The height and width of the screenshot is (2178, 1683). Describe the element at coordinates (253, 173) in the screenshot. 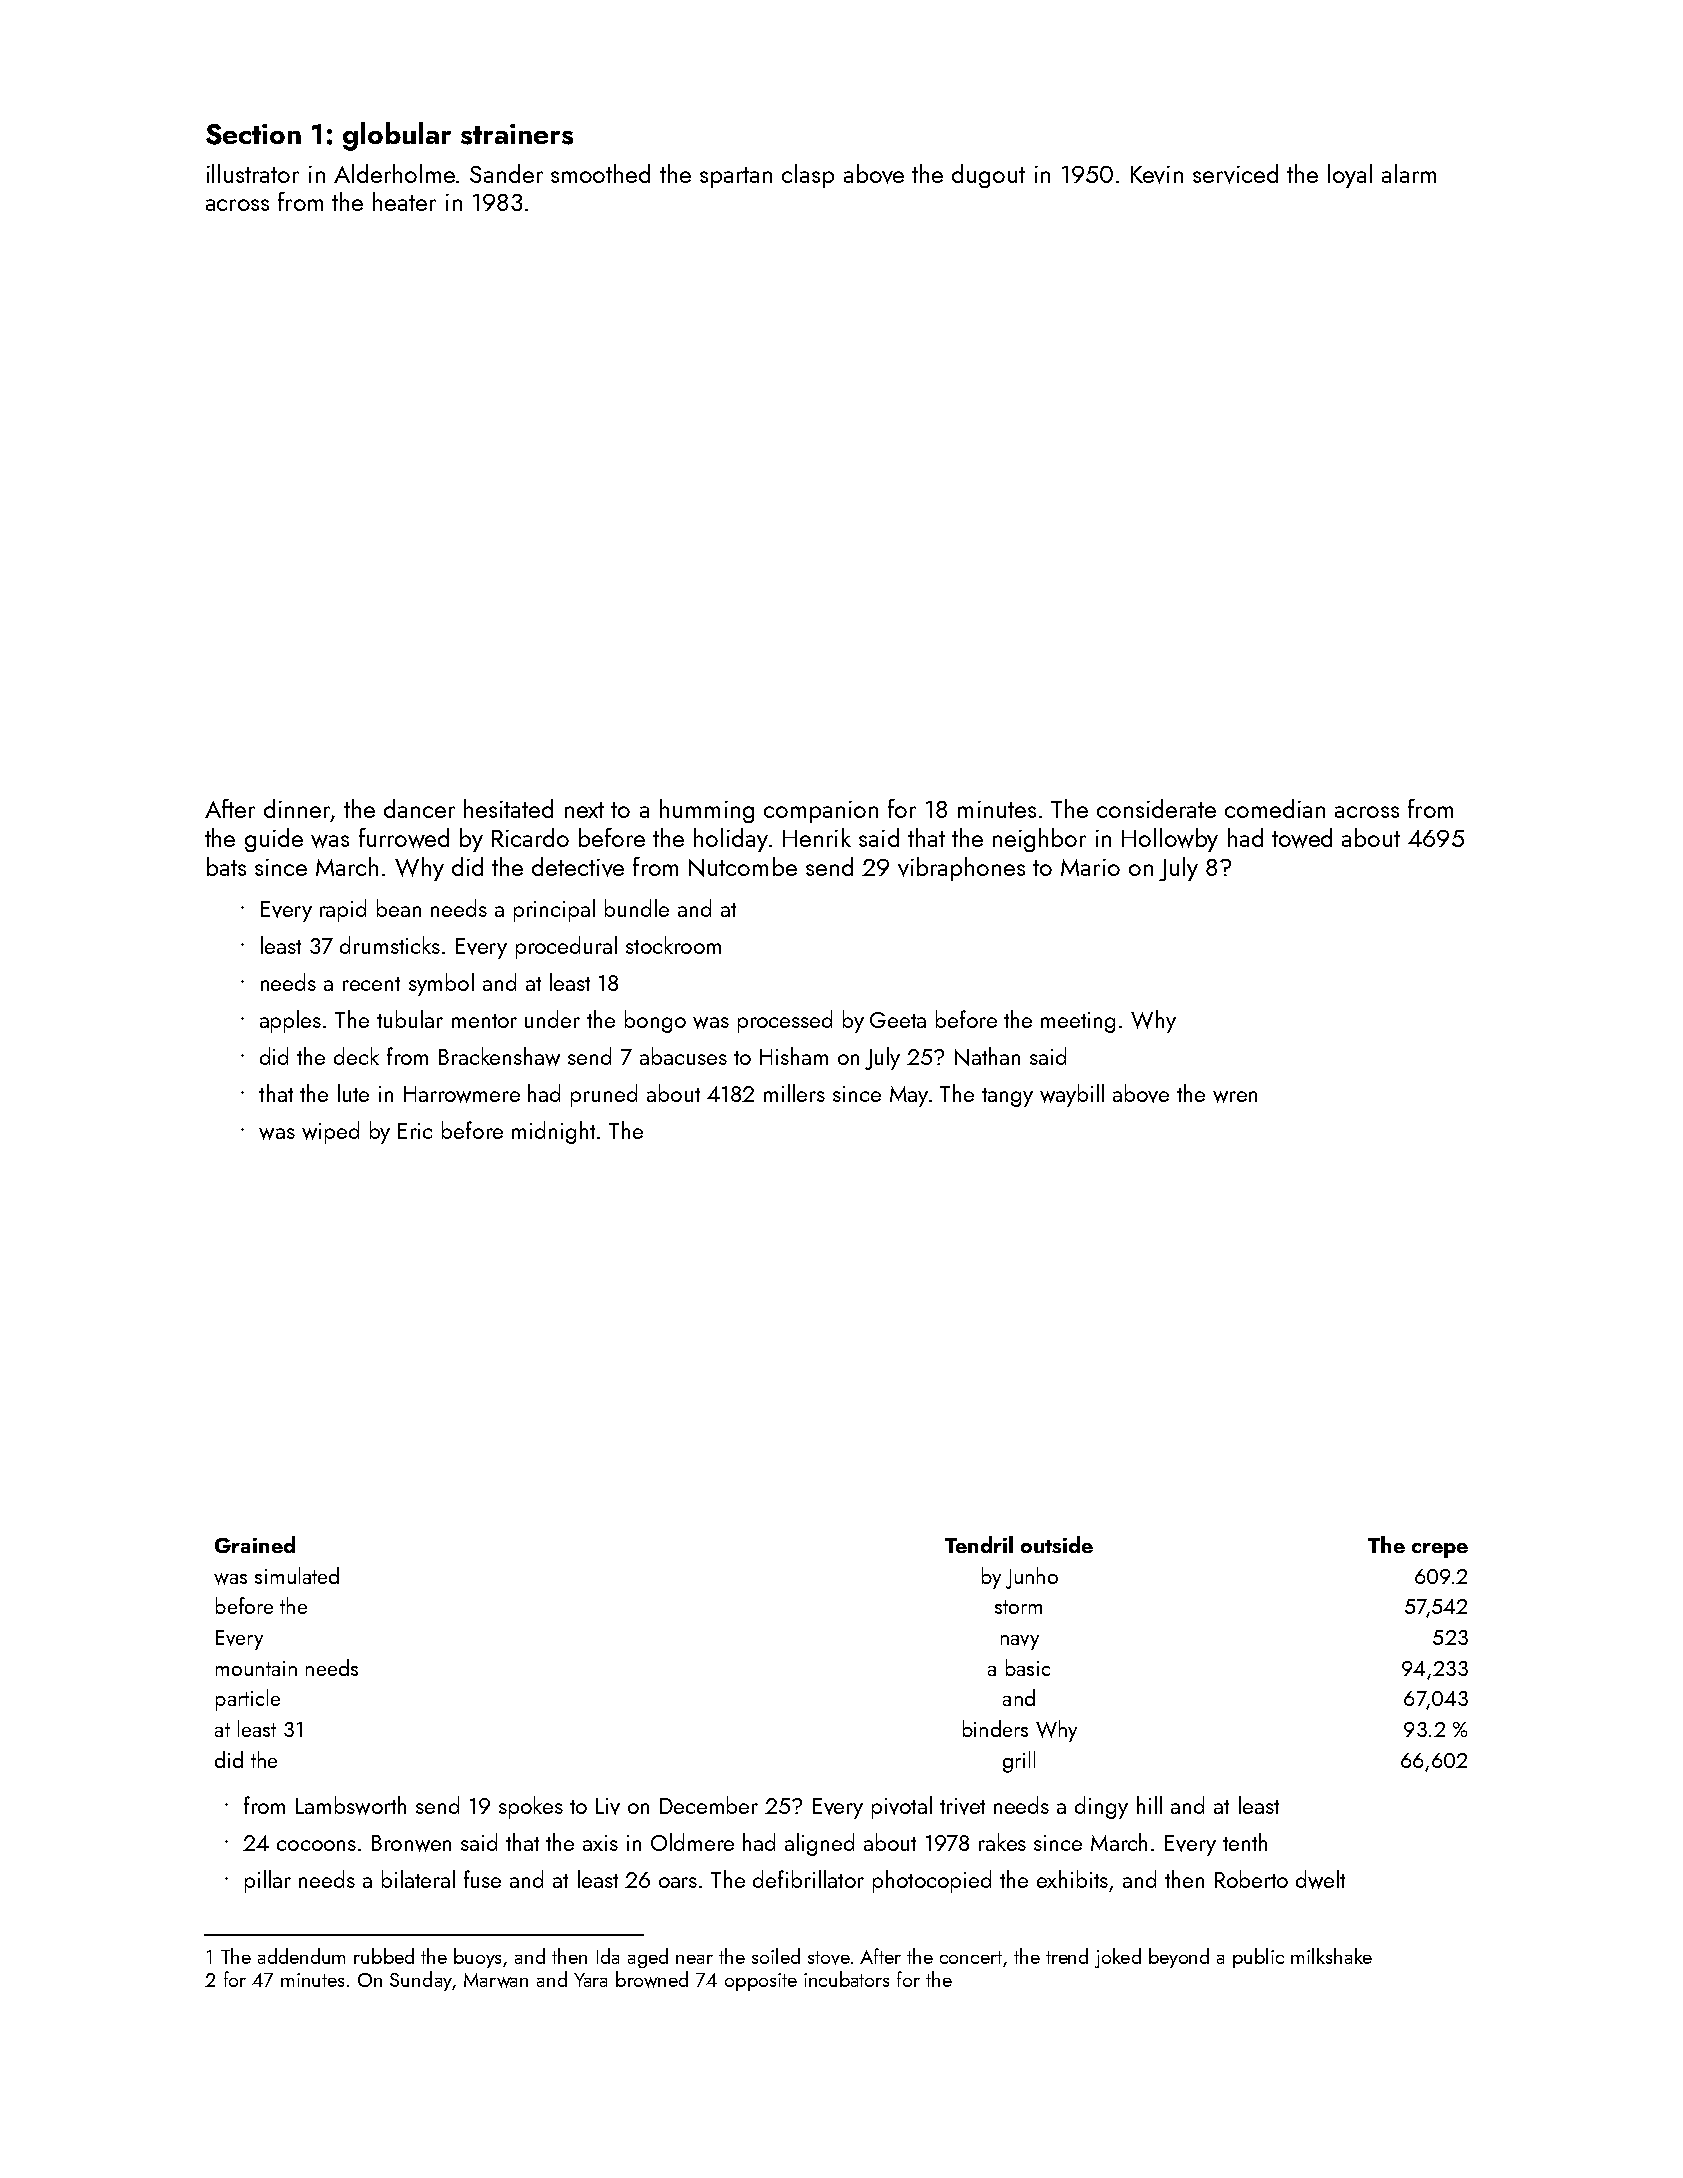

I see `illustrator` at that location.
